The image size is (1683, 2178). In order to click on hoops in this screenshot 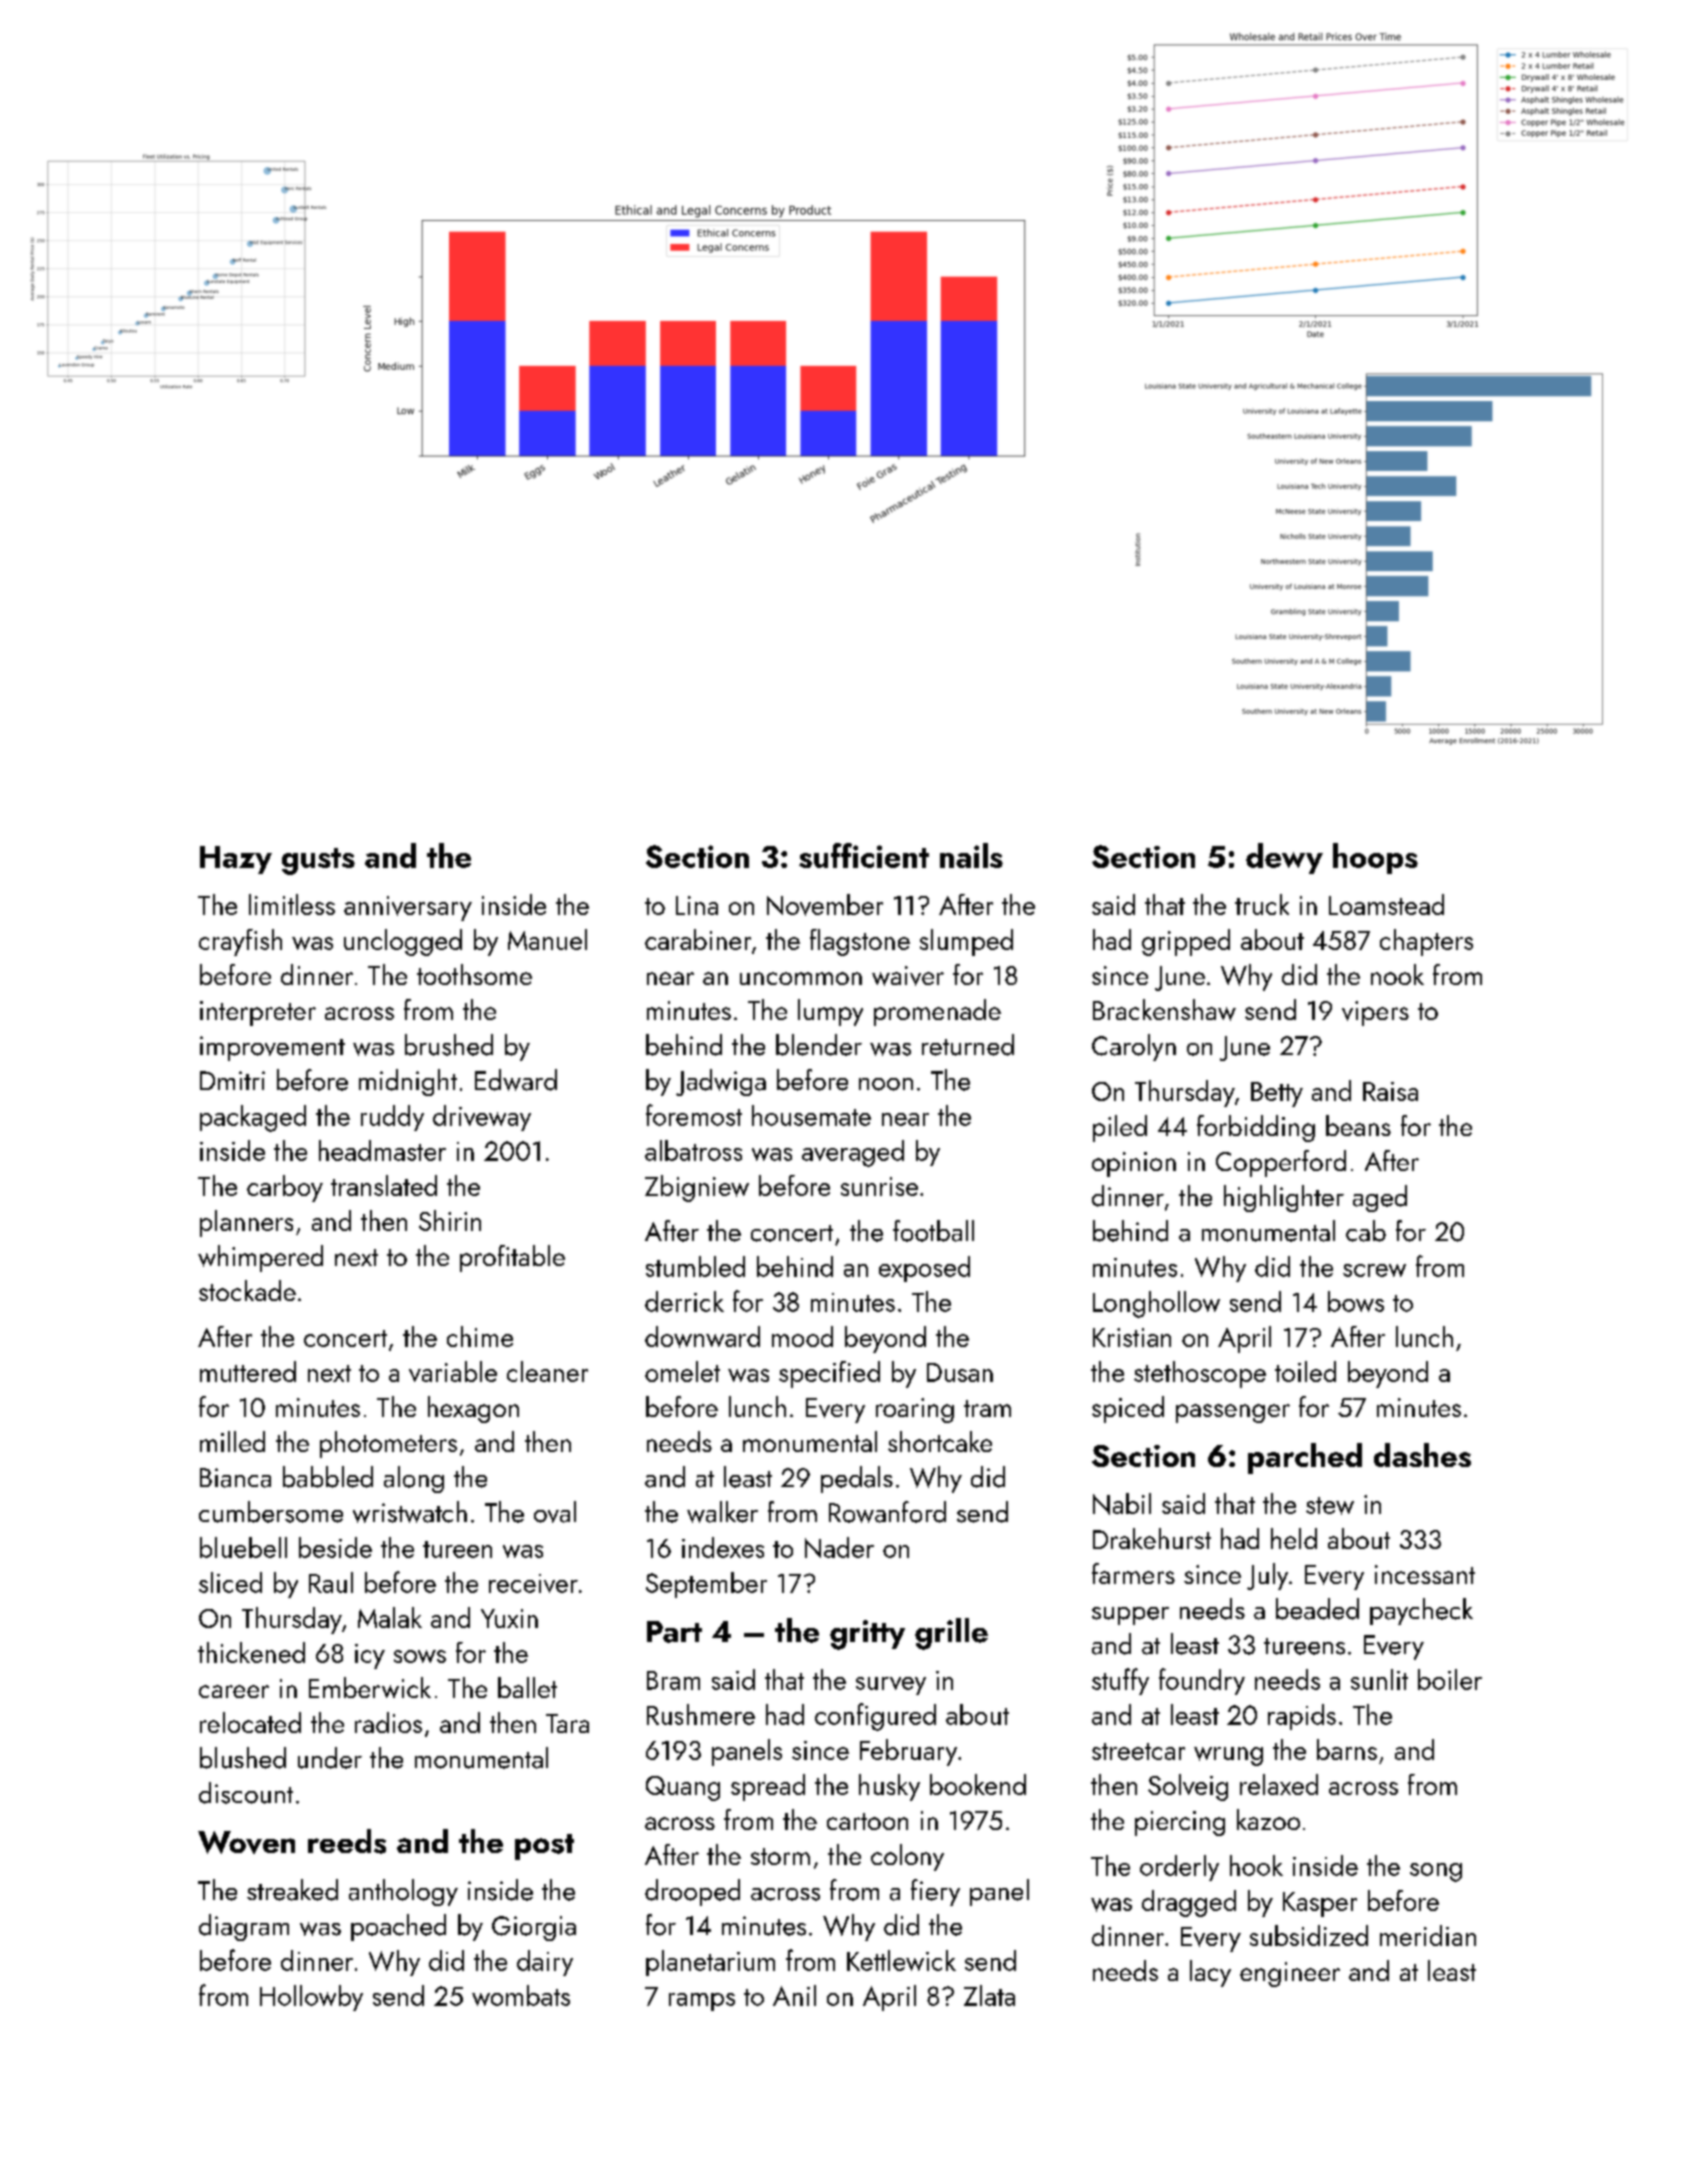, I will do `click(1375, 858)`.
